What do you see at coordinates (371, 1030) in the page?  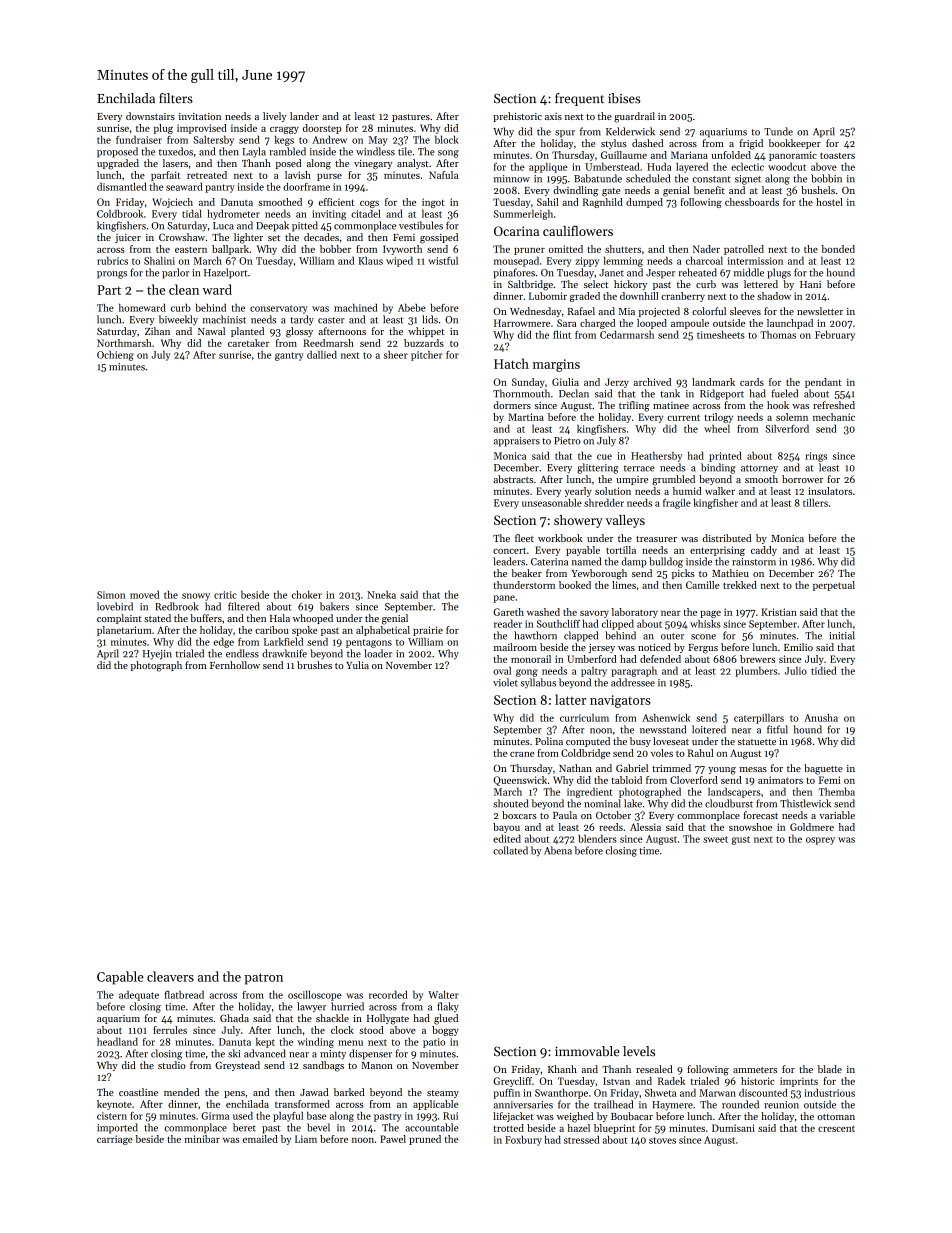 I see `stood` at bounding box center [371, 1030].
